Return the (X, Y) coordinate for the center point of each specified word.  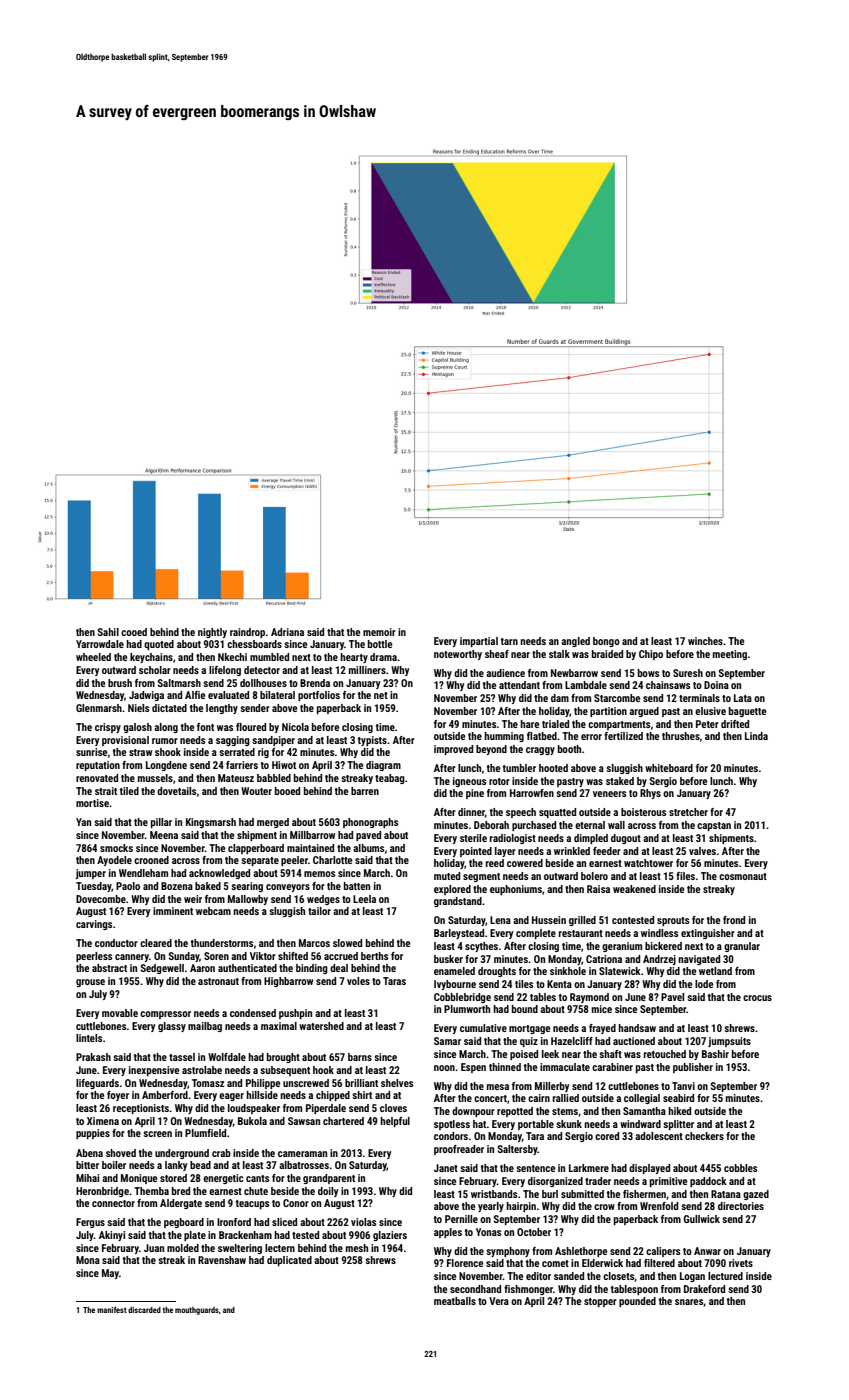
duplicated (289, 1261)
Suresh (688, 673)
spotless (452, 1125)
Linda (756, 736)
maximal (279, 1026)
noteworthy (458, 655)
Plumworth (467, 1009)
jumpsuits (729, 1042)
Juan (154, 1248)
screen (157, 1134)
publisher (693, 1068)
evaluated (228, 695)
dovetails (176, 791)
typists (372, 741)
